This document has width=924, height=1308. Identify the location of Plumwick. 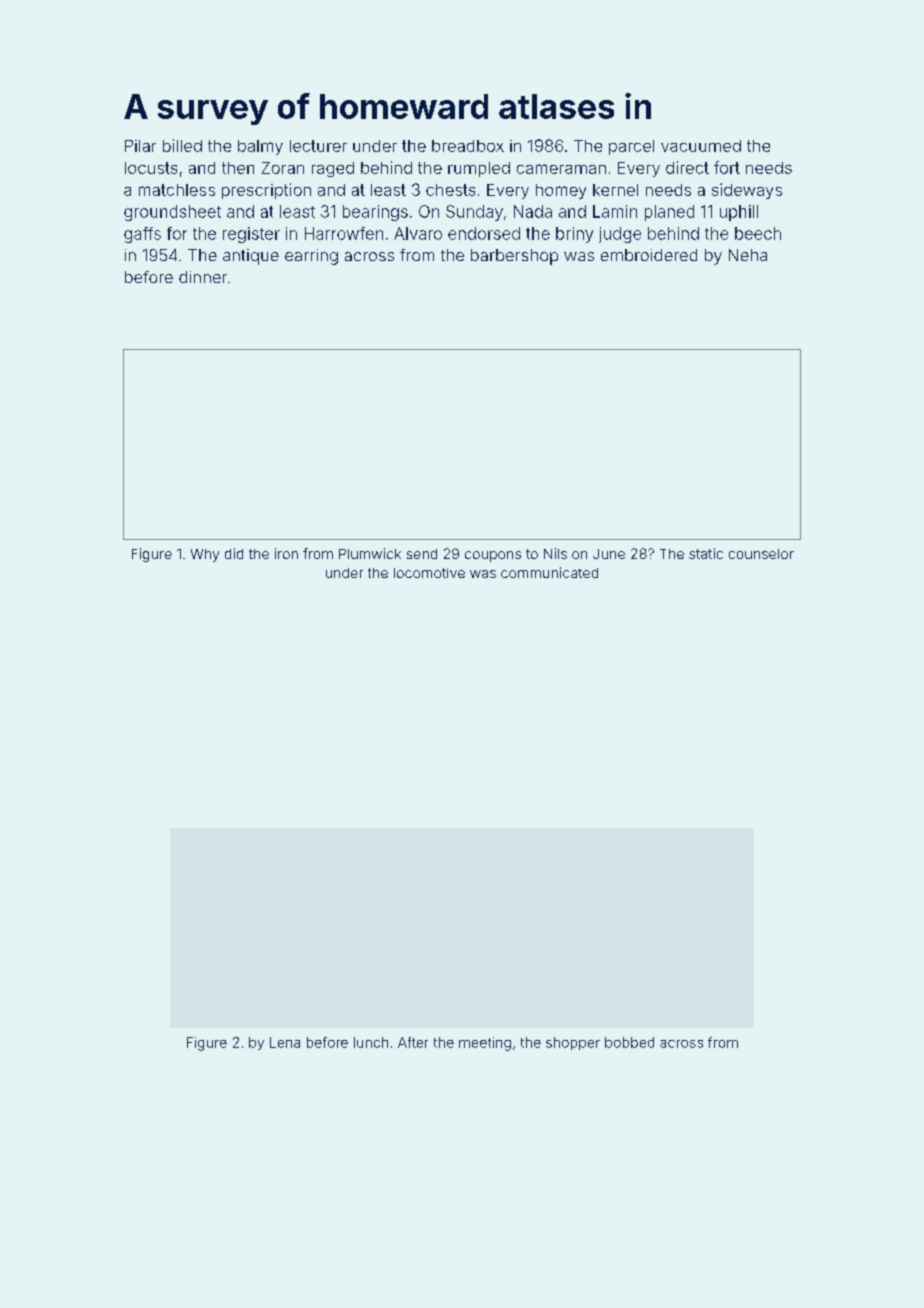
(370, 553).
